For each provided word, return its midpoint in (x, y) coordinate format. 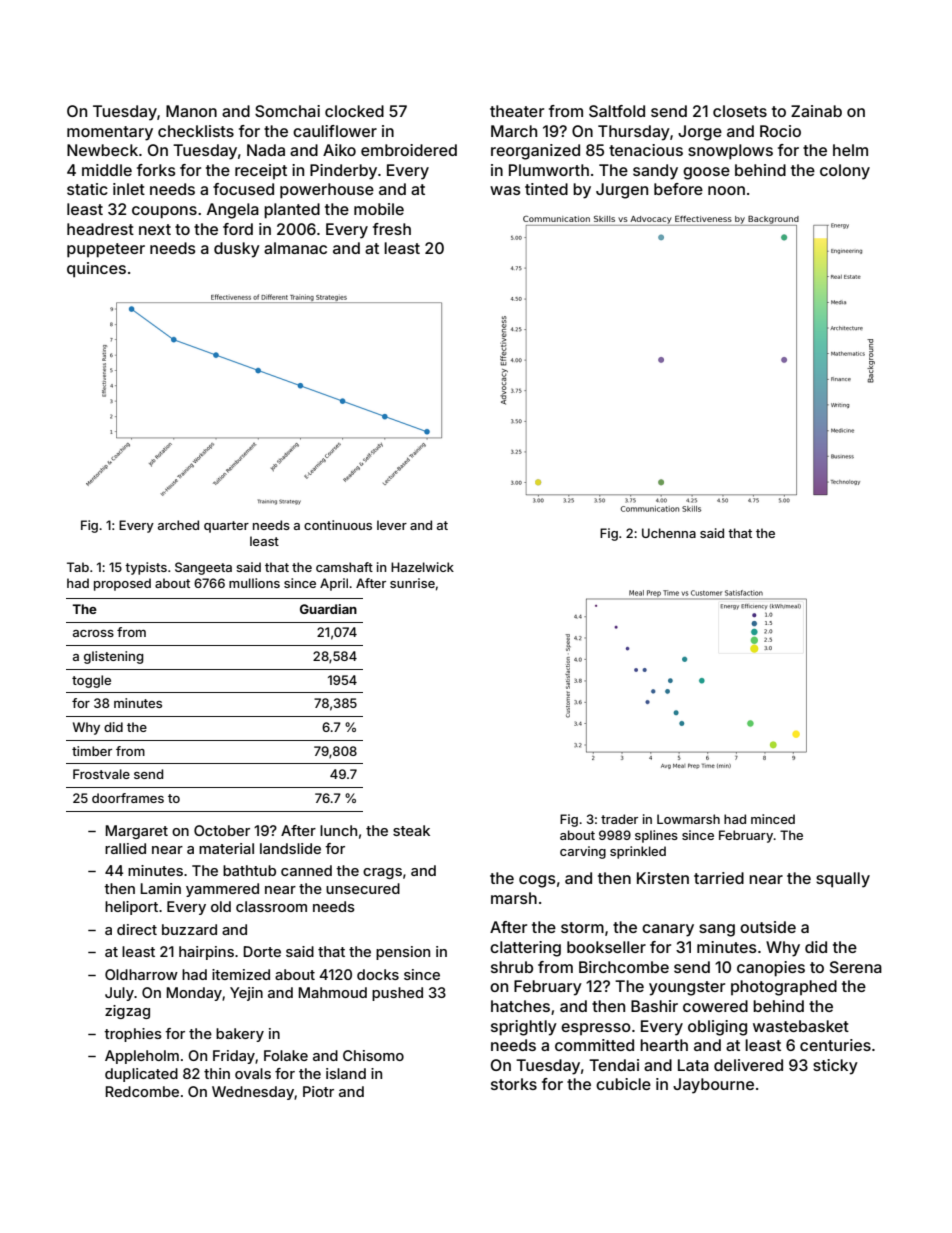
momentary (110, 133)
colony (845, 172)
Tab (78, 567)
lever (392, 525)
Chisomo (373, 1055)
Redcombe (142, 1091)
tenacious (646, 150)
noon (726, 190)
